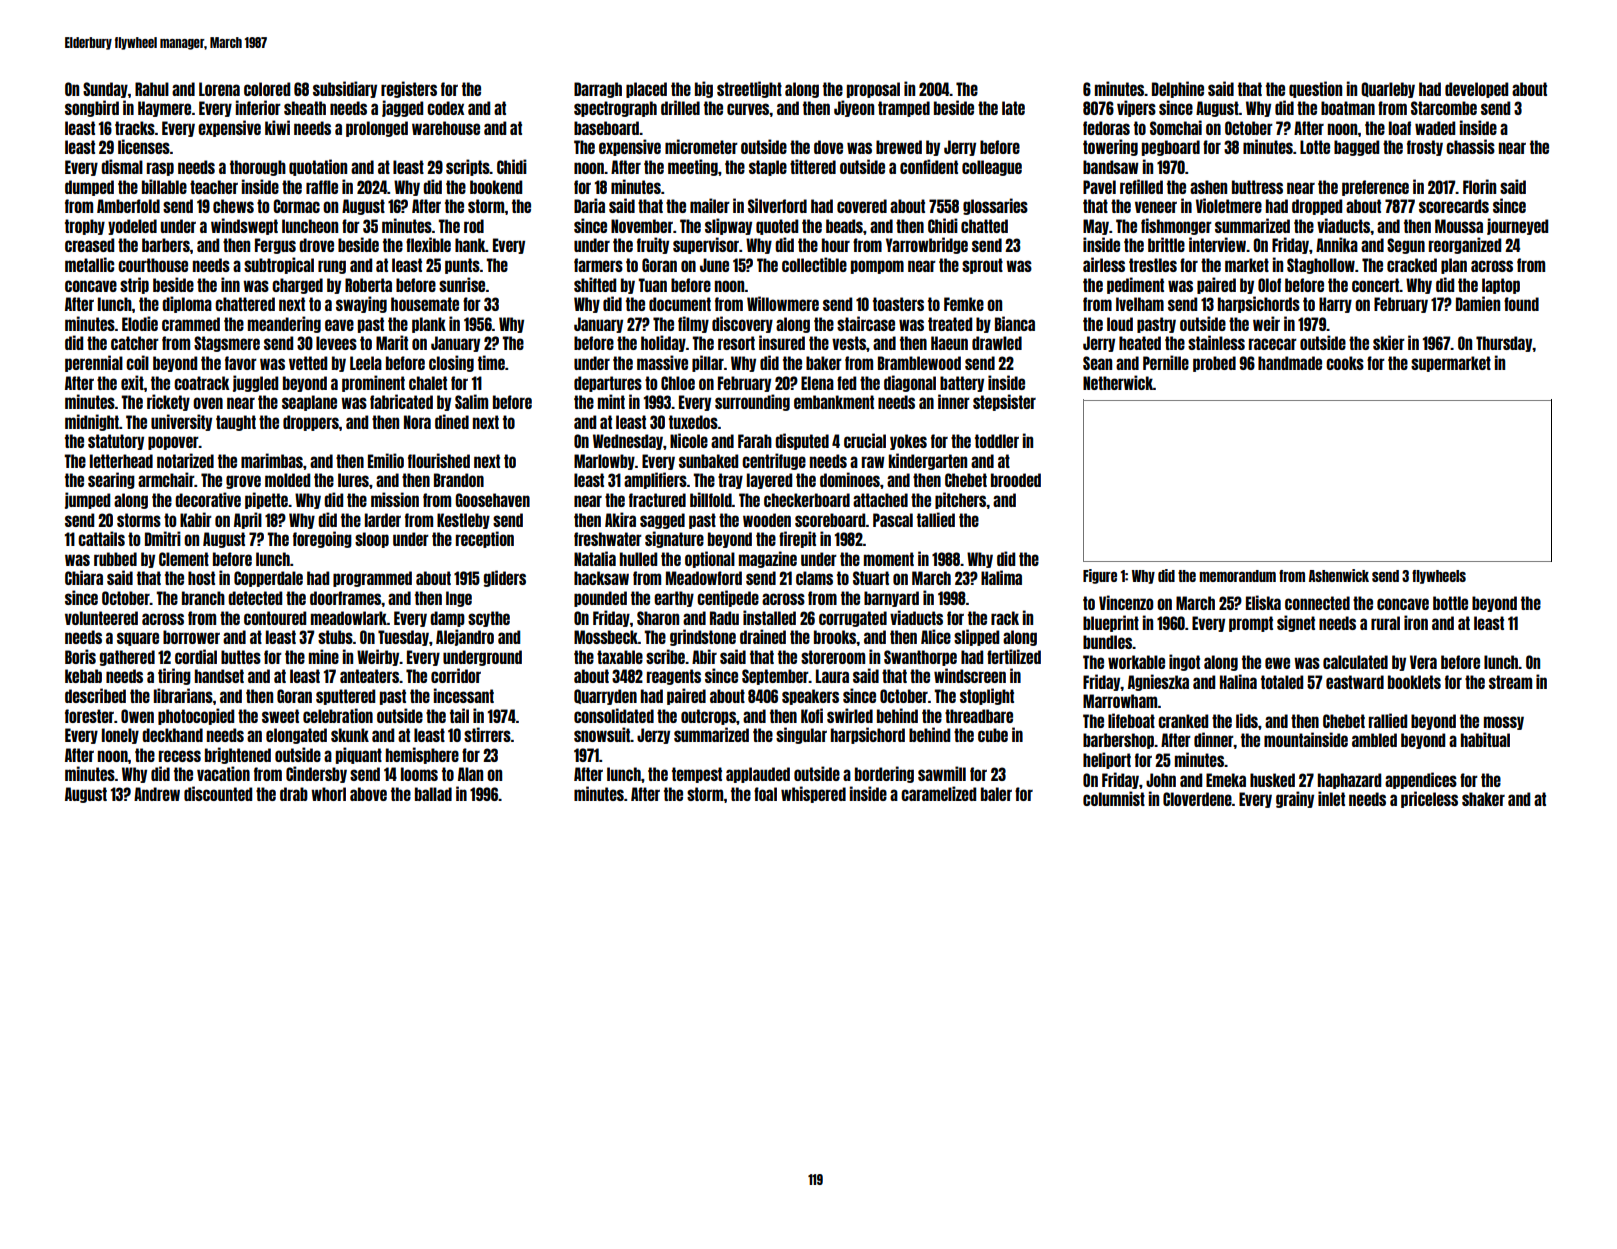 This page has height=1249, width=1617. I want to click on tray, so click(730, 481).
